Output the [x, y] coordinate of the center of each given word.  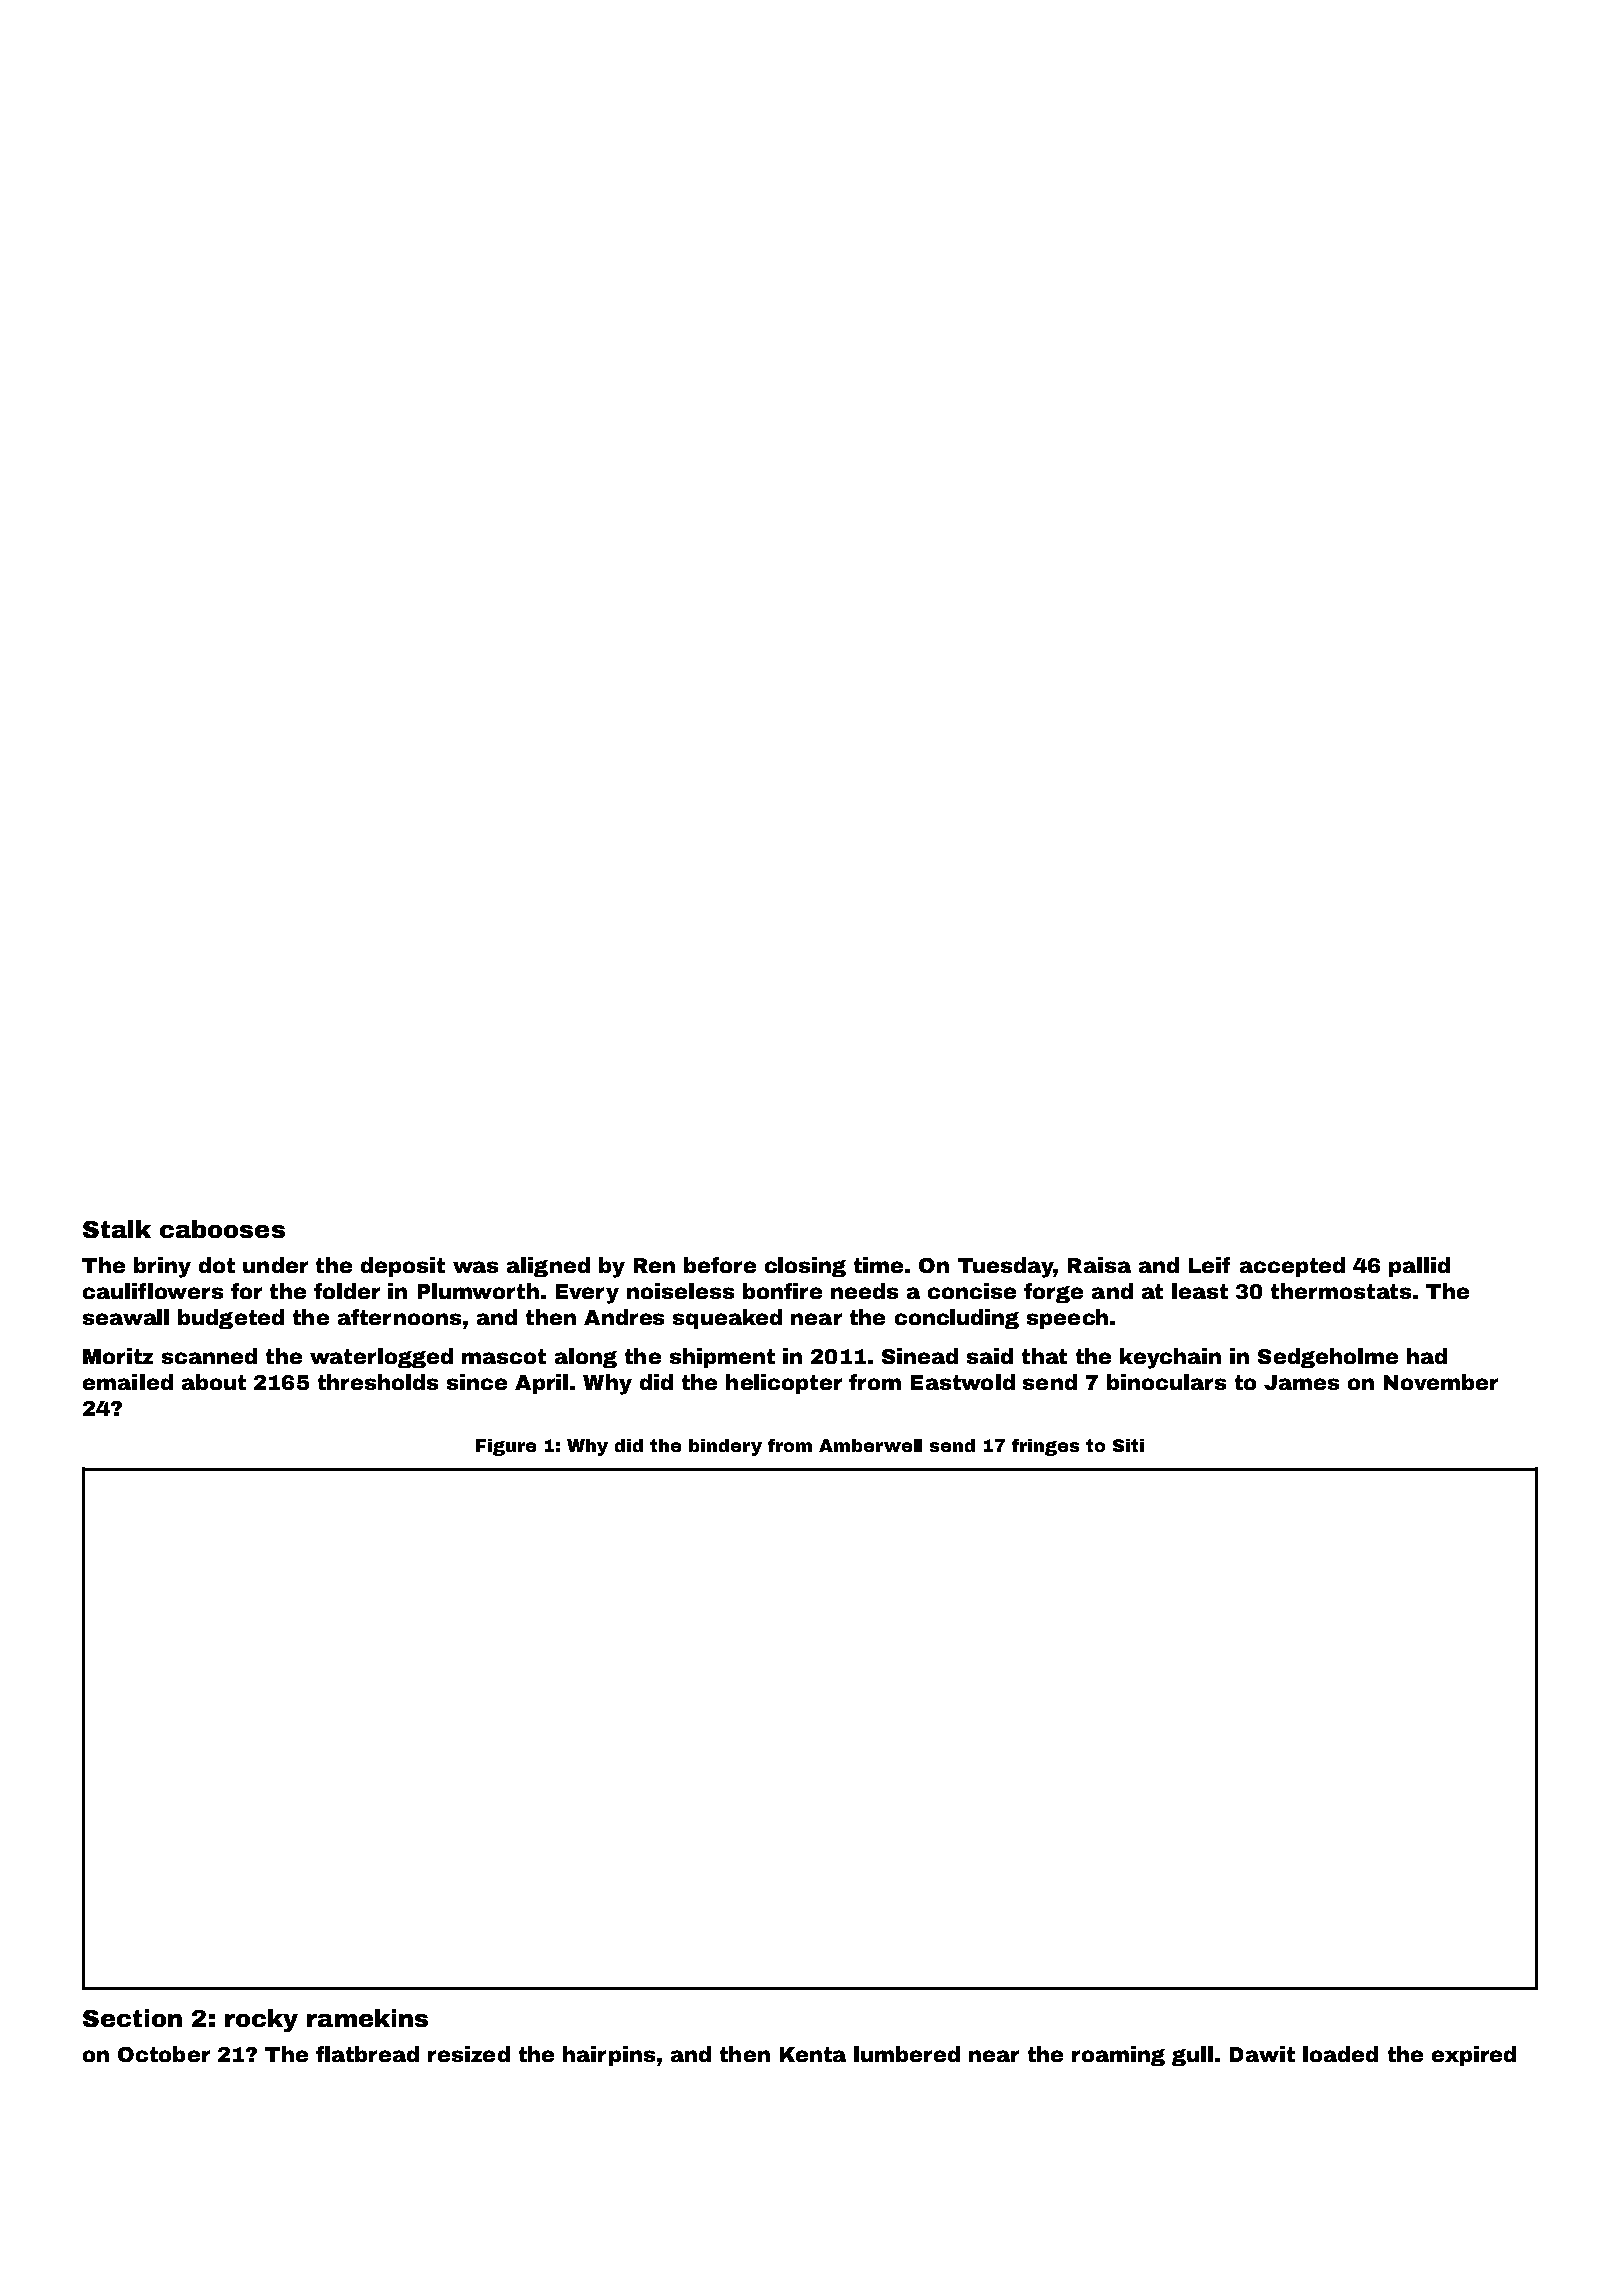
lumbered [907, 2054]
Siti [1128, 1445]
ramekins [367, 2018]
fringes [1045, 1447]
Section [132, 2018]
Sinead [920, 1356]
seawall [126, 1317]
